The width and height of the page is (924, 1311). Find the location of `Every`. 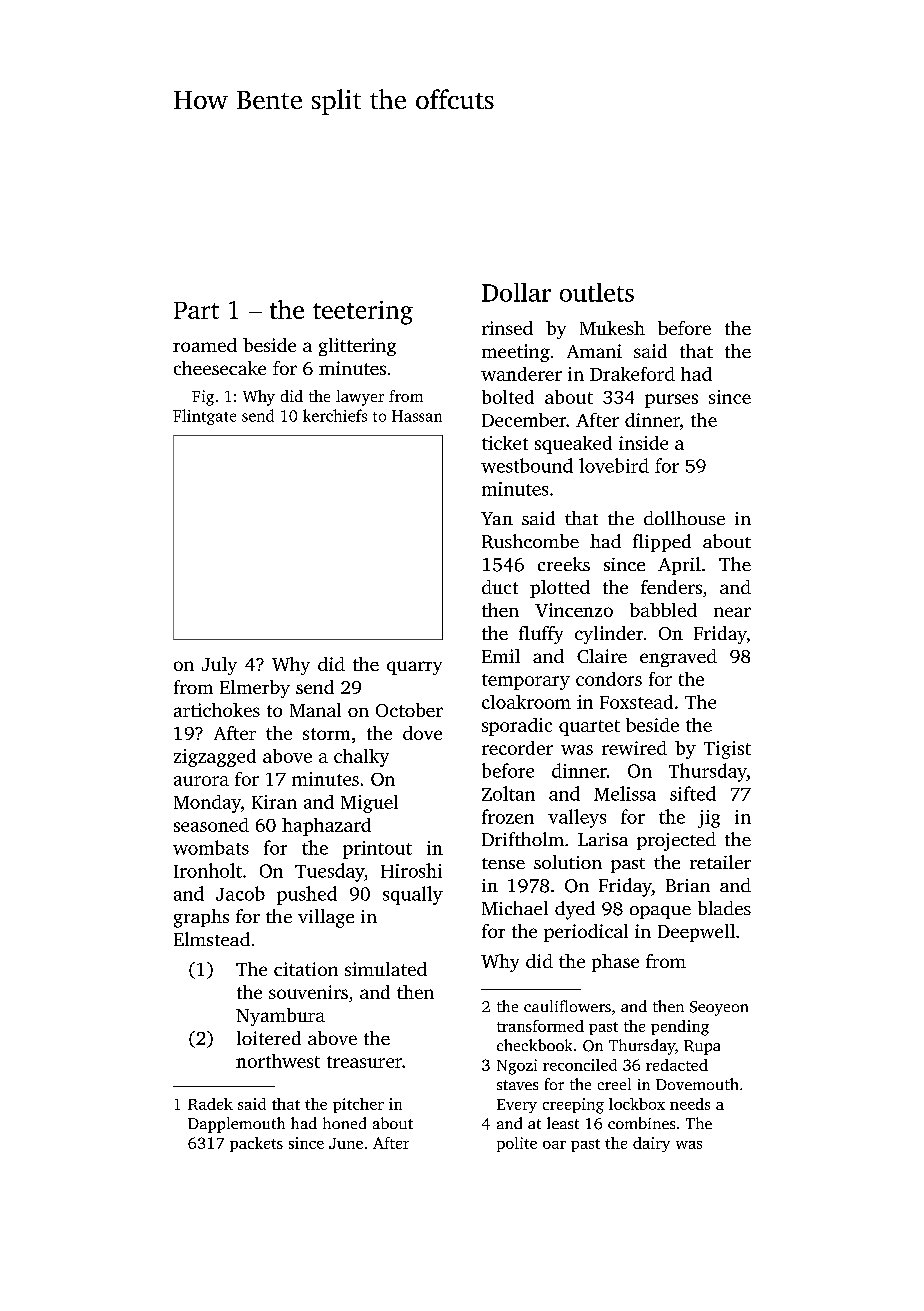

Every is located at coordinates (517, 1106).
